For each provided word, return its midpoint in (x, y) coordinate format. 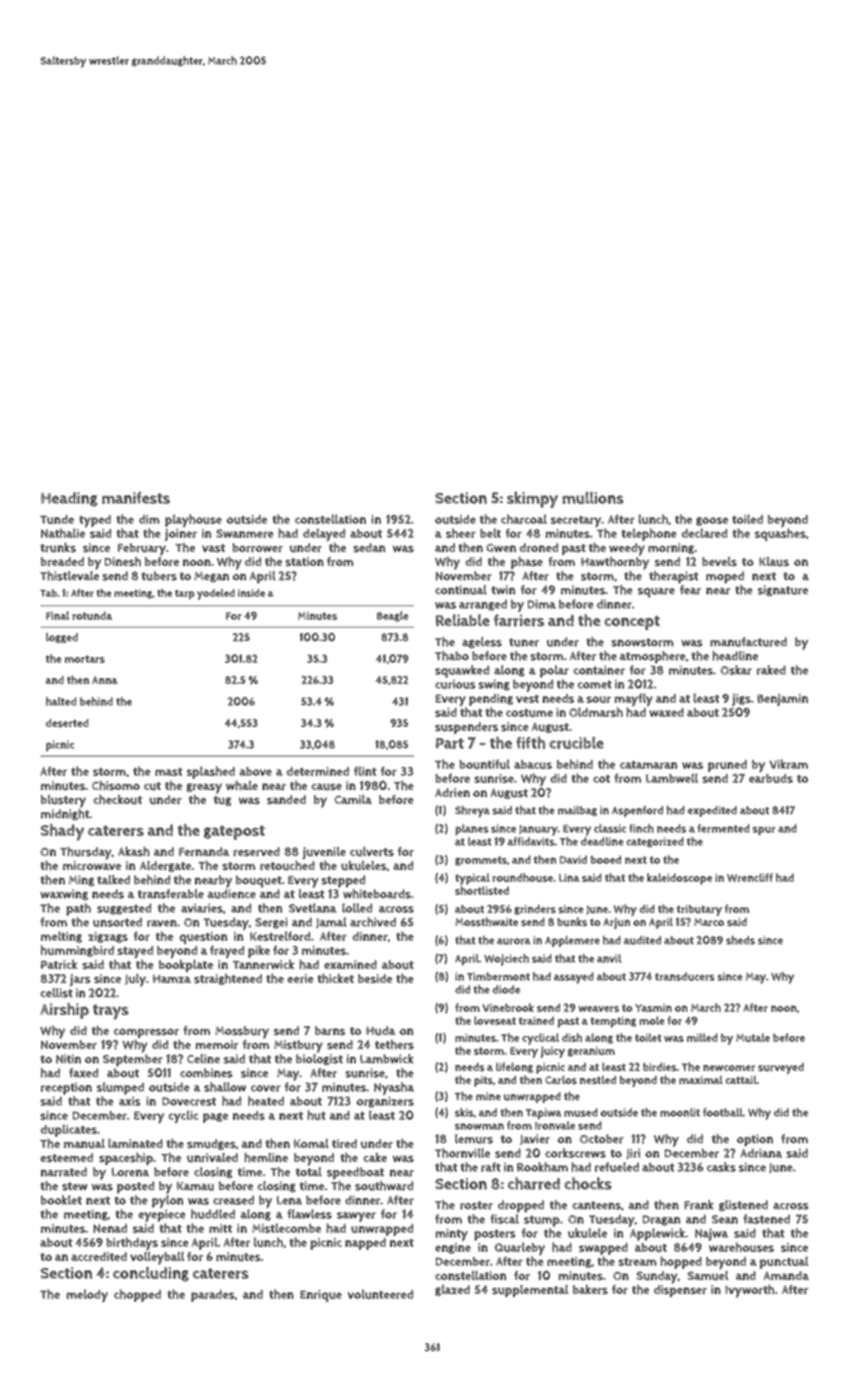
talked (113, 880)
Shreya (472, 812)
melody (87, 1295)
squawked (462, 671)
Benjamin (782, 700)
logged (62, 638)
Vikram (788, 764)
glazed (452, 1290)
